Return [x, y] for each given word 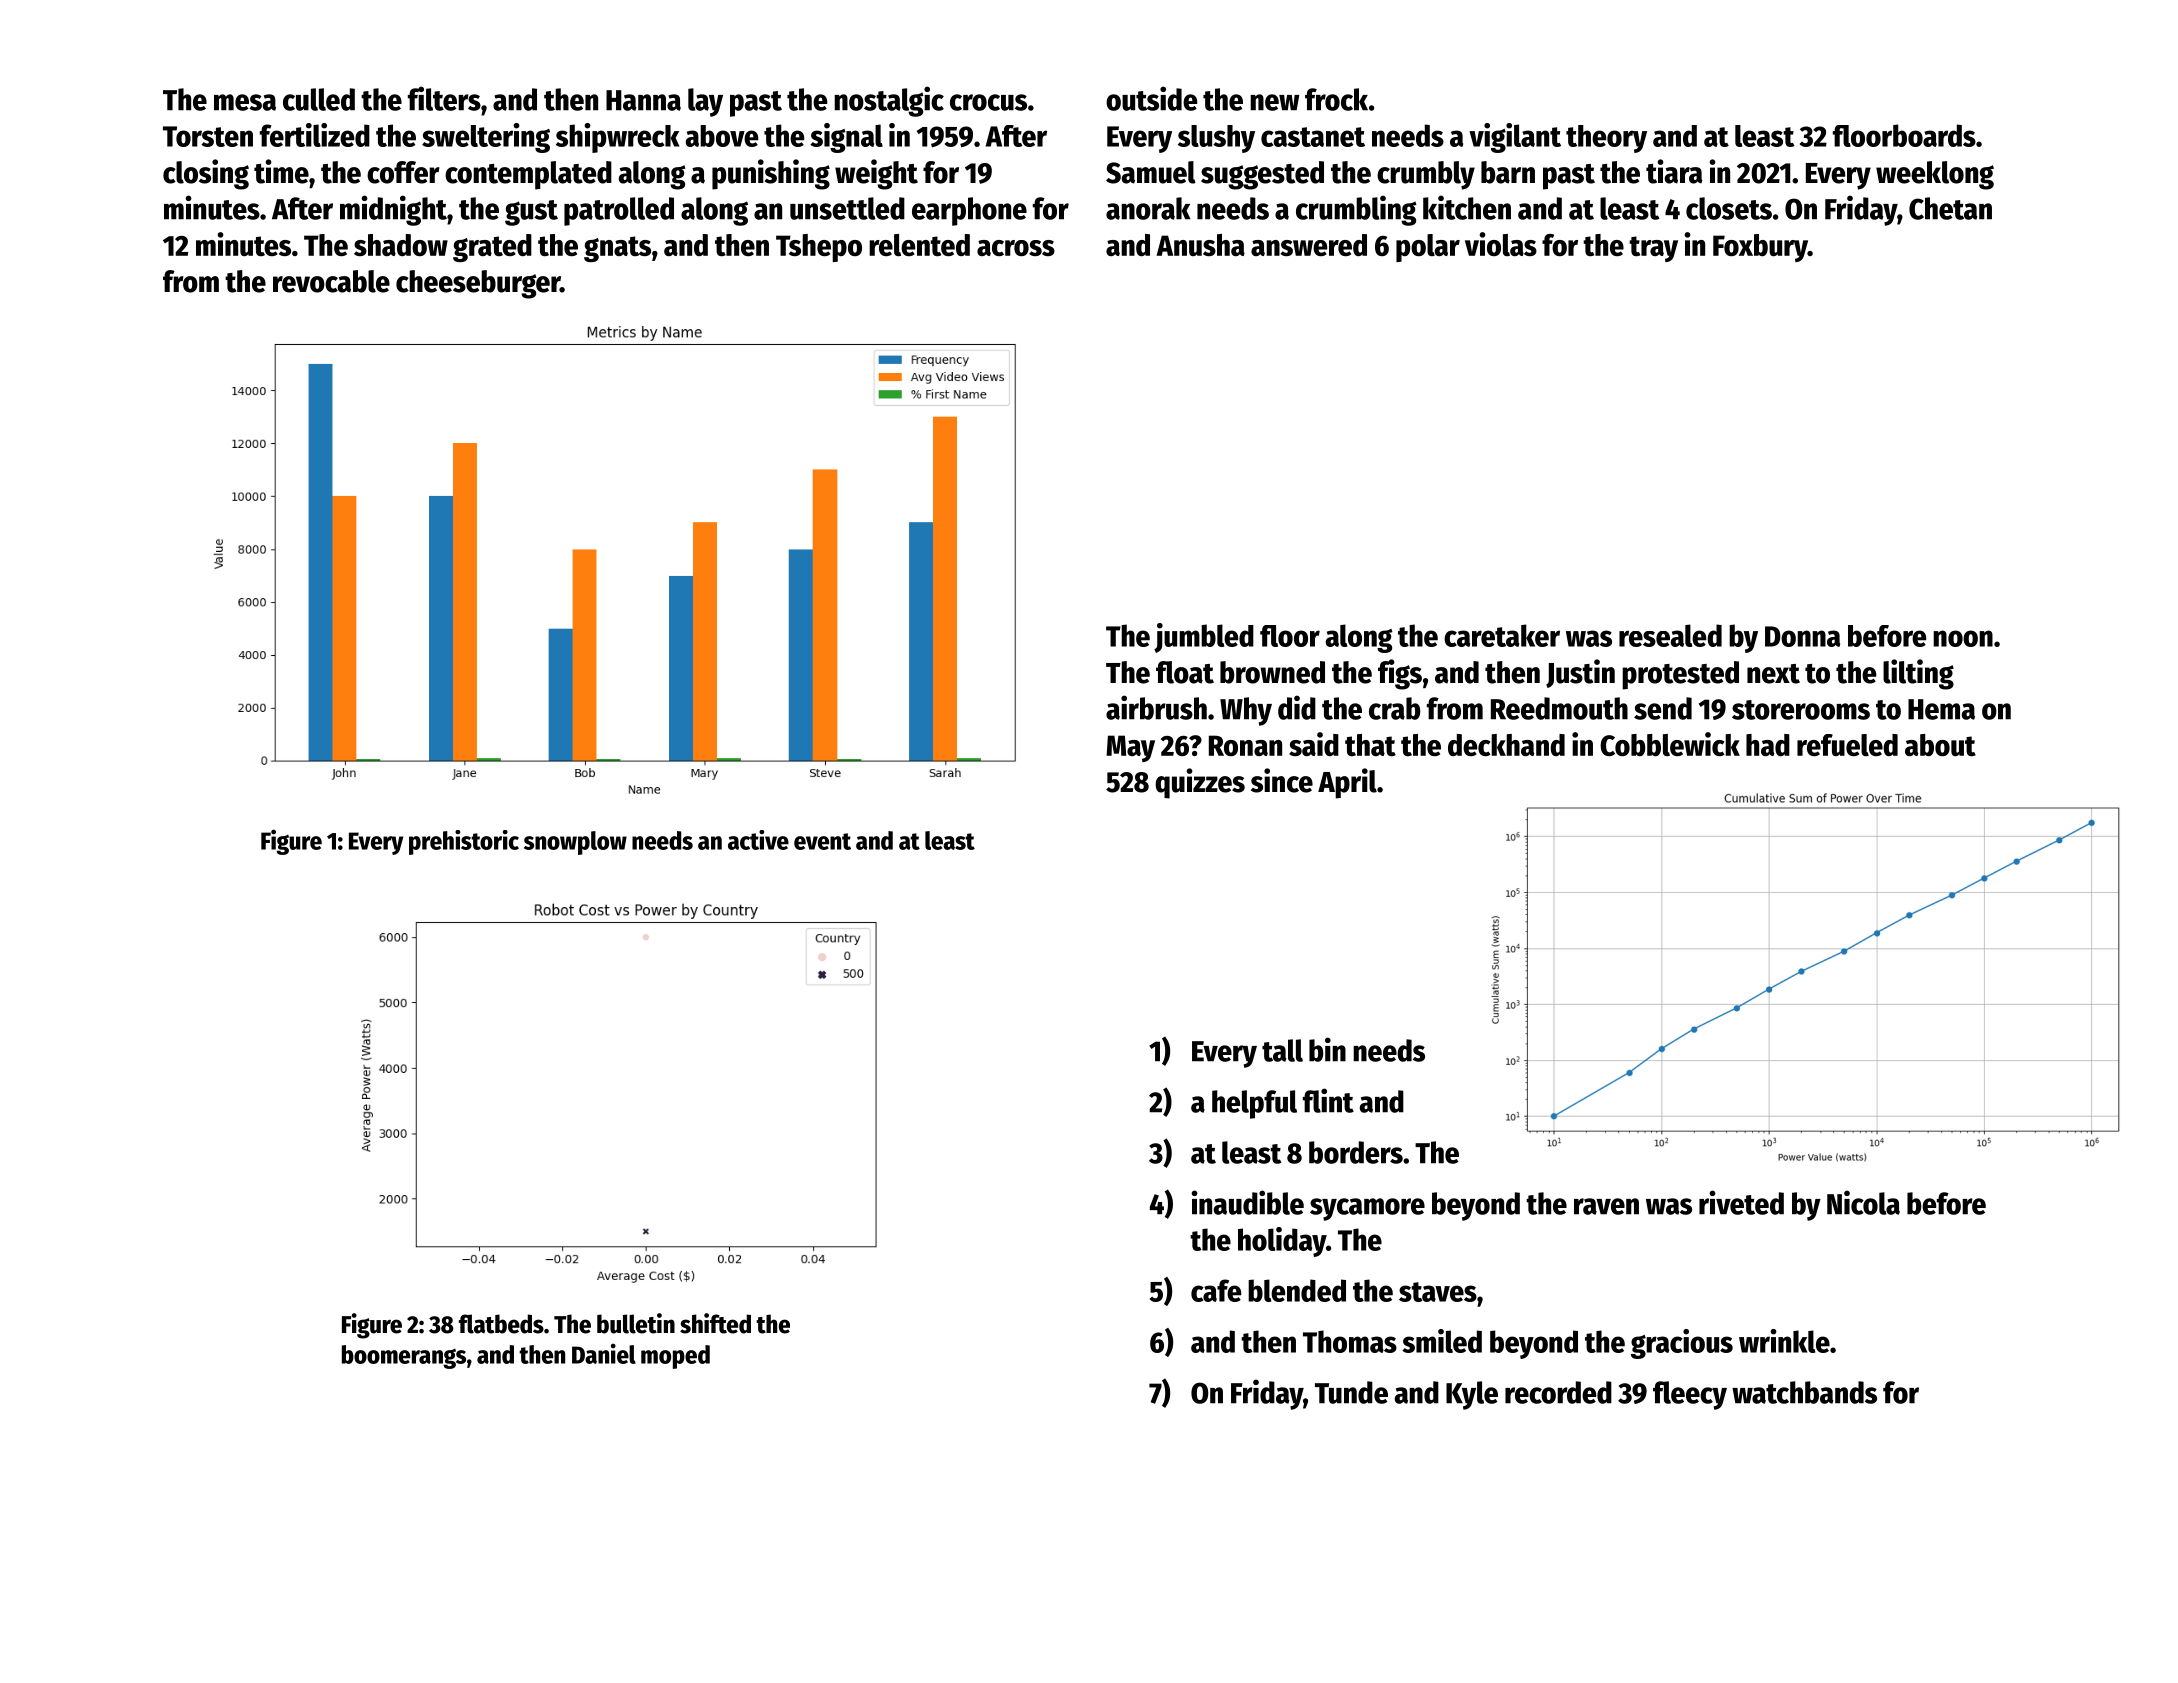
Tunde [1351, 1392]
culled [319, 99]
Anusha [1200, 245]
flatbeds [501, 1324]
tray [1653, 249]
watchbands [1804, 1392]
